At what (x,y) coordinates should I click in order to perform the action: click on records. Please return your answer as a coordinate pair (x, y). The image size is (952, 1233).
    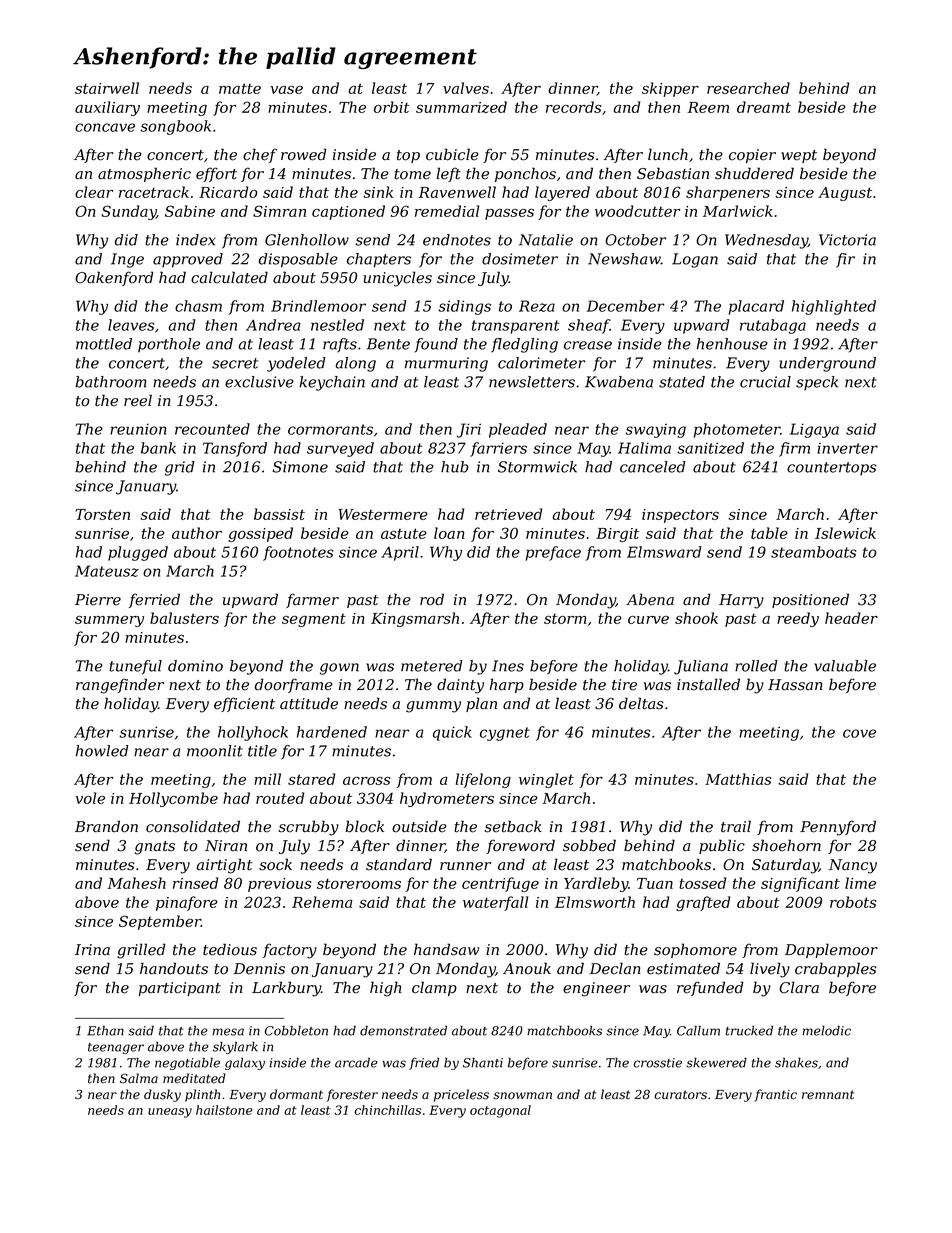
    Looking at the image, I should click on (573, 107).
